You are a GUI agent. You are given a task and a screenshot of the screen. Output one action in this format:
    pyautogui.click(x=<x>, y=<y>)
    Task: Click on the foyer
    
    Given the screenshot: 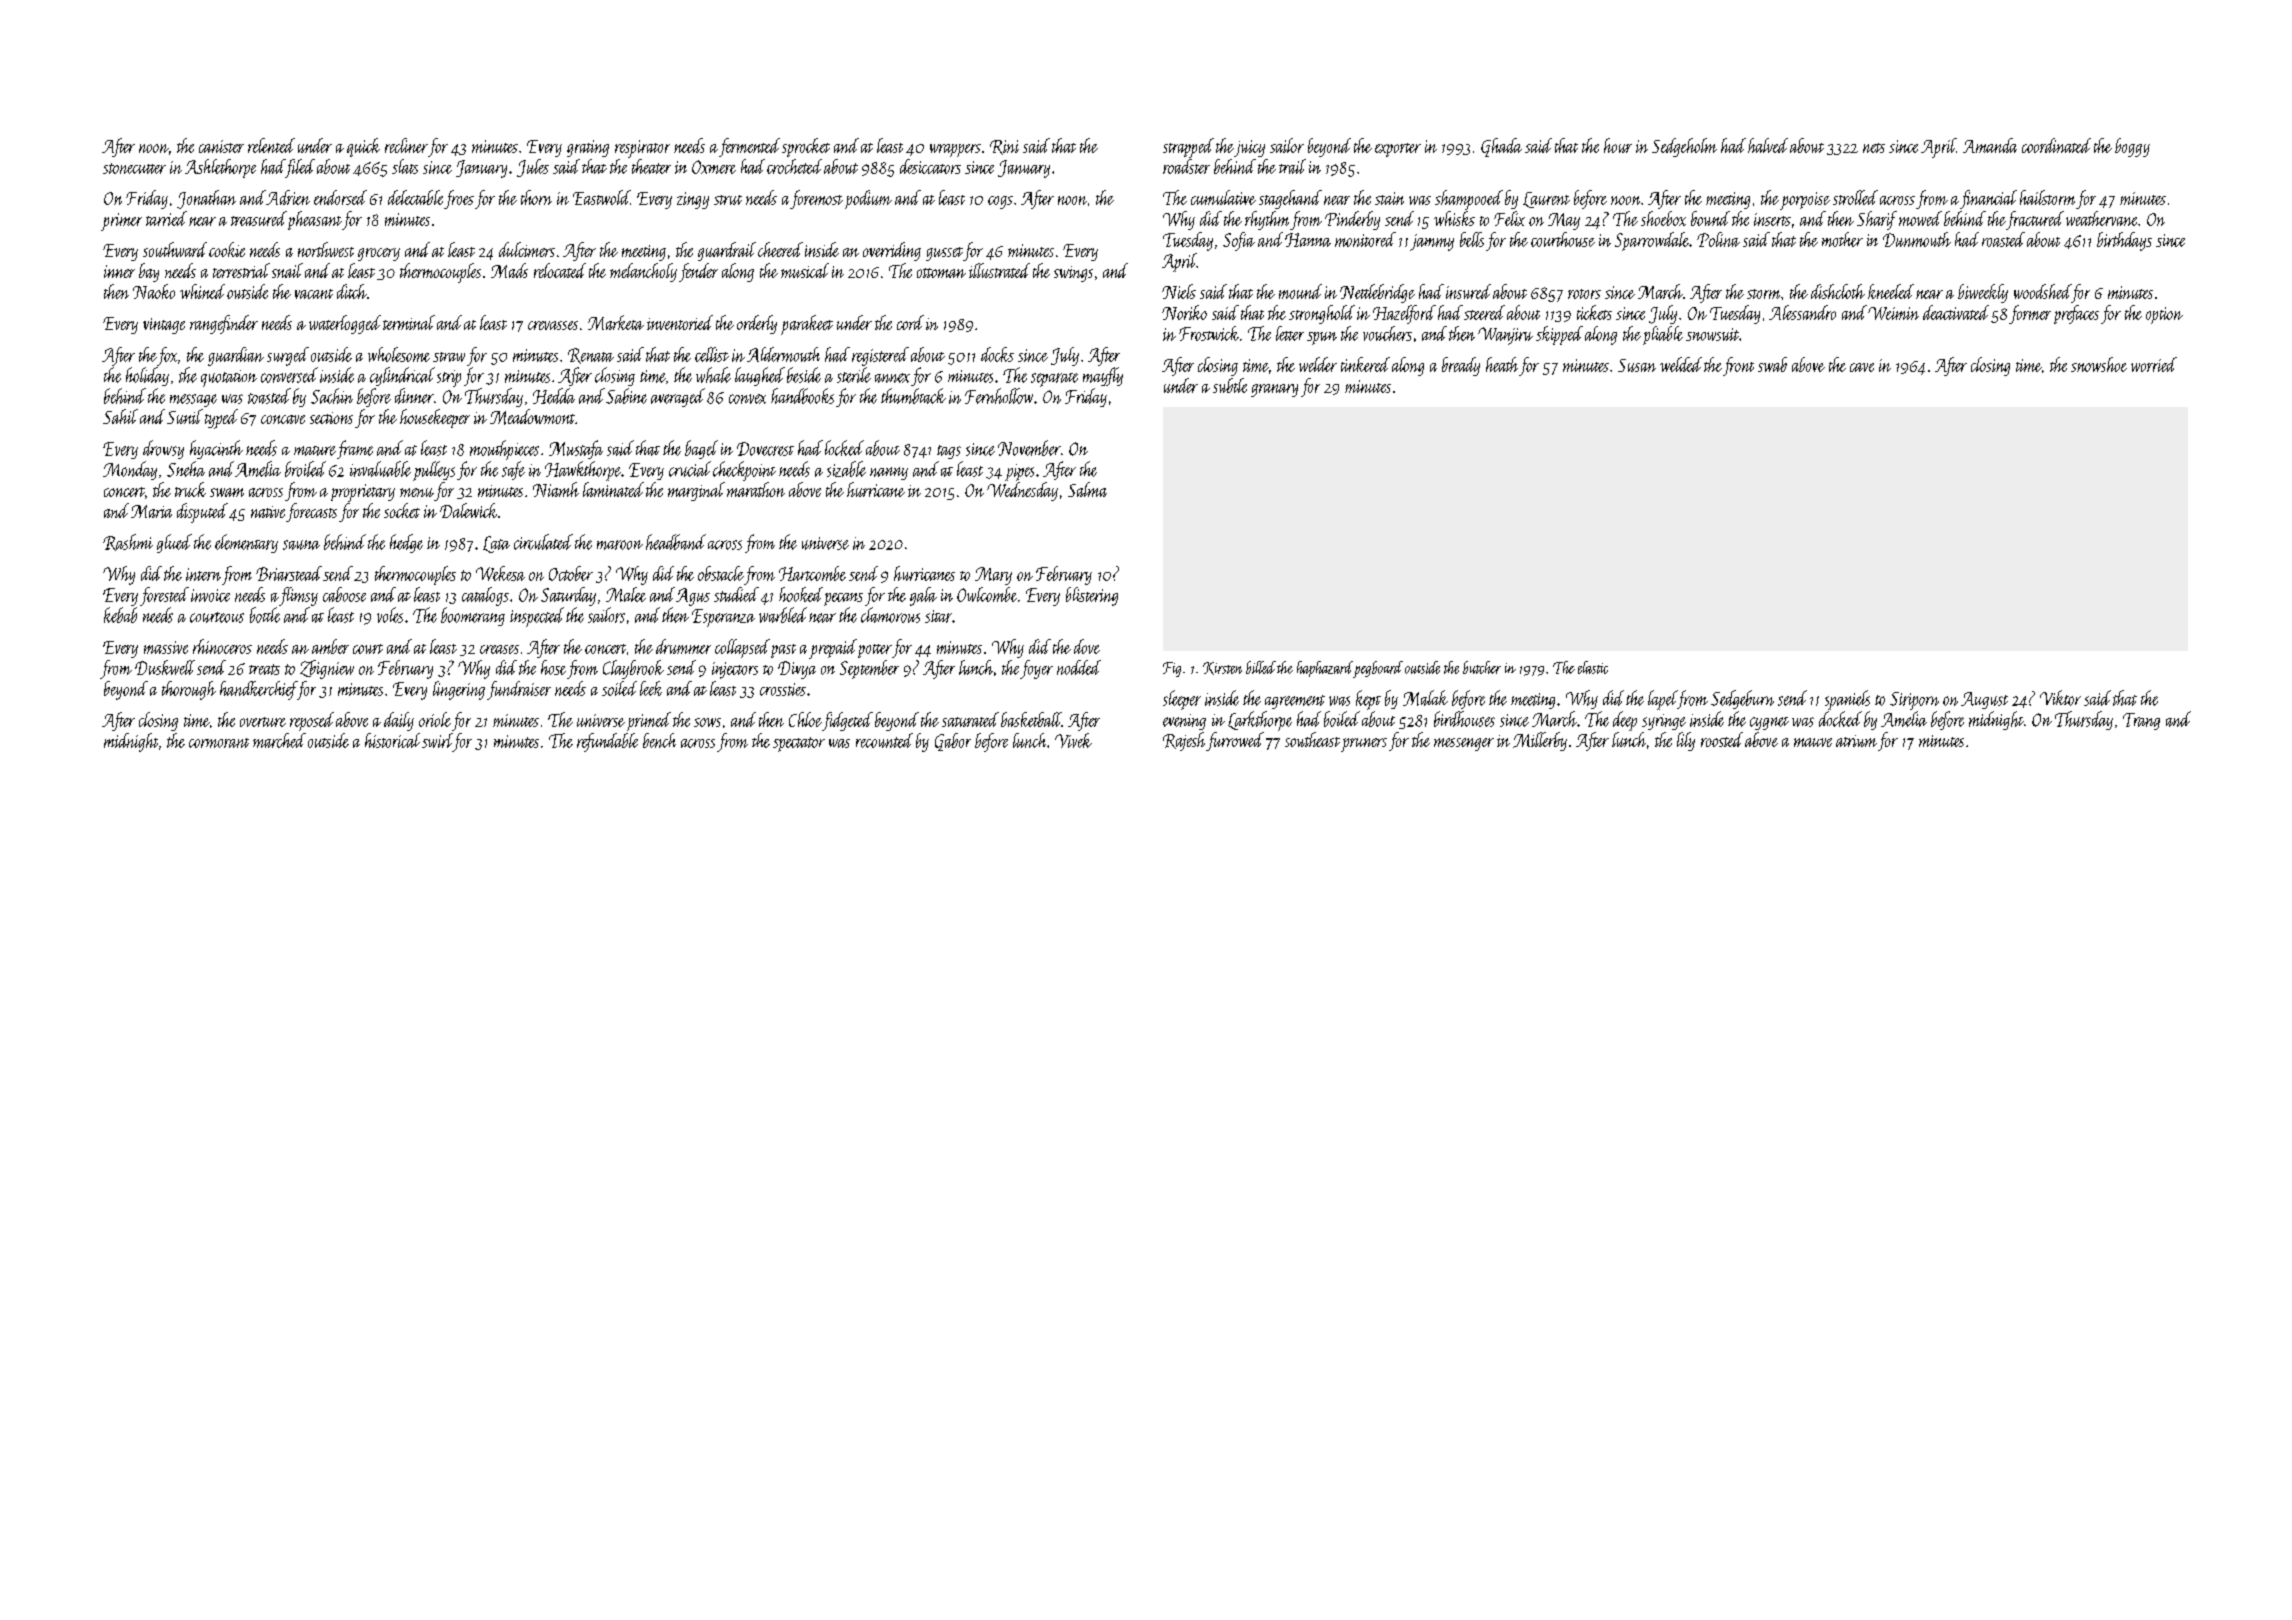 What is the action you would take?
    pyautogui.click(x=1036, y=669)
